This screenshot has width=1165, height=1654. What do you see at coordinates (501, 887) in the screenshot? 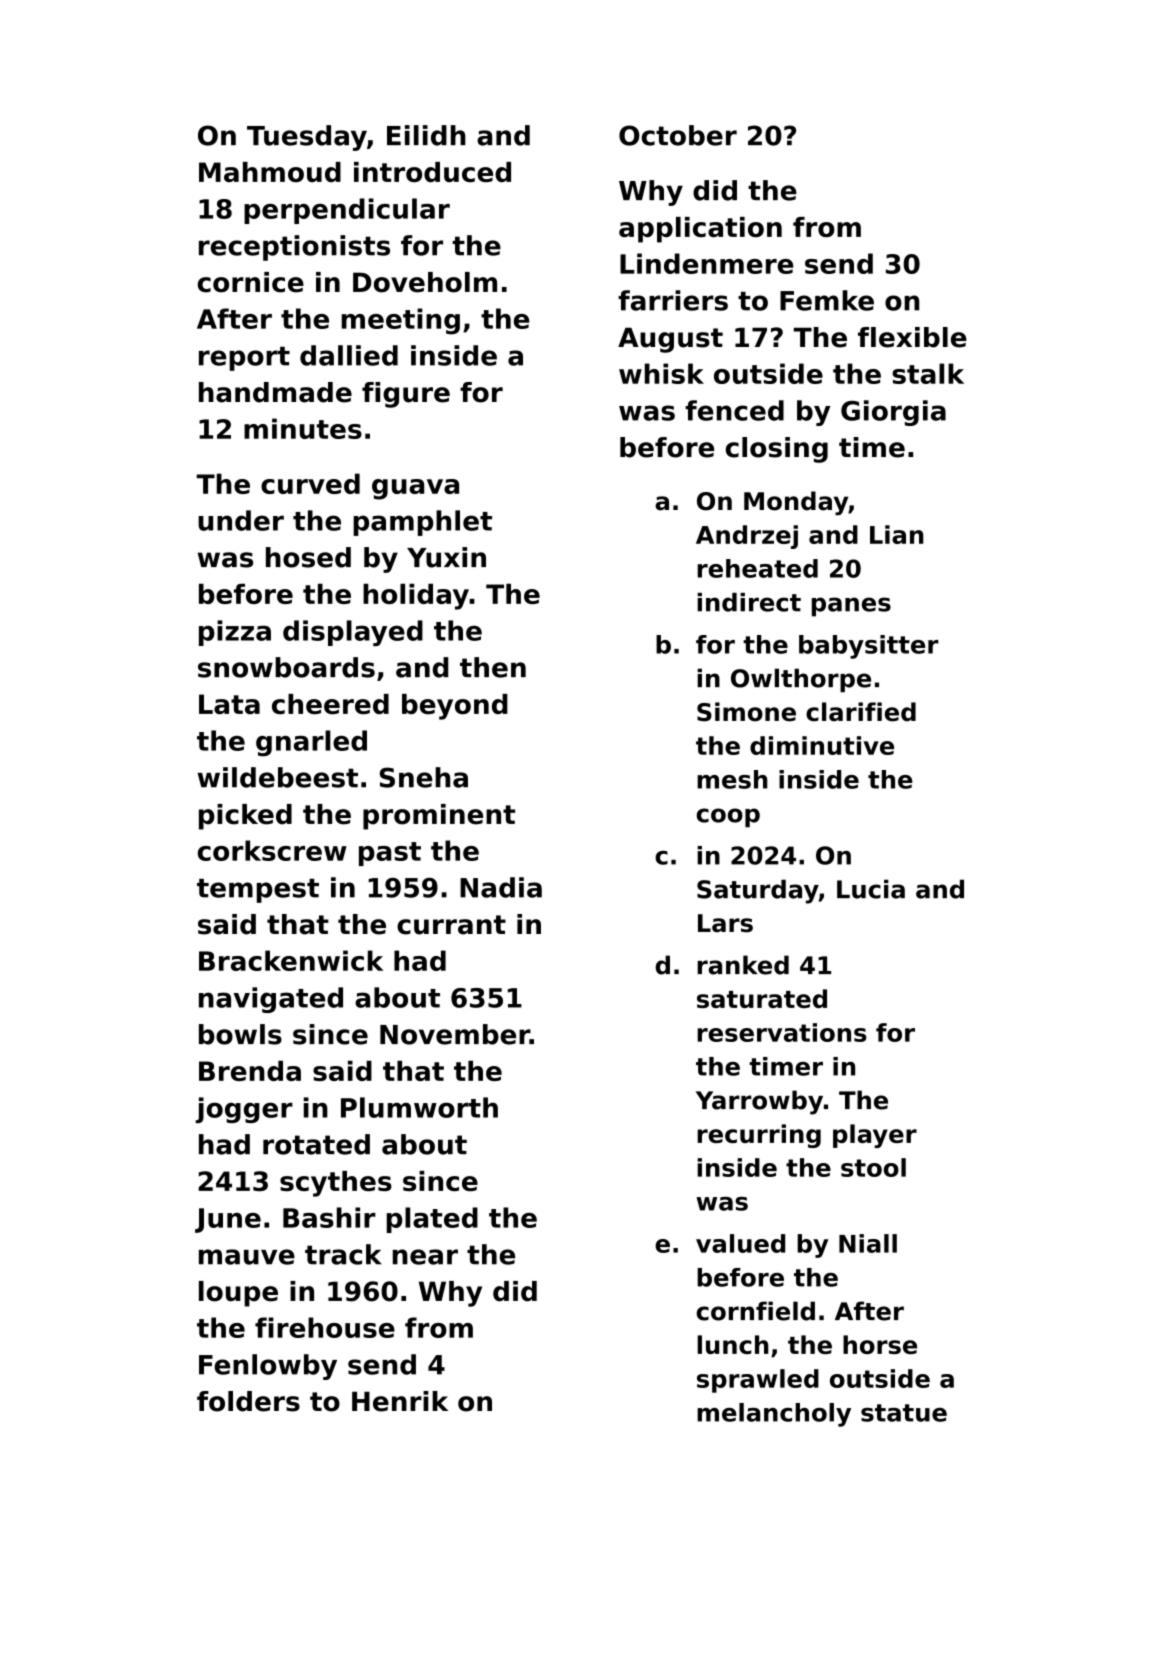
I see `Nadia` at bounding box center [501, 887].
